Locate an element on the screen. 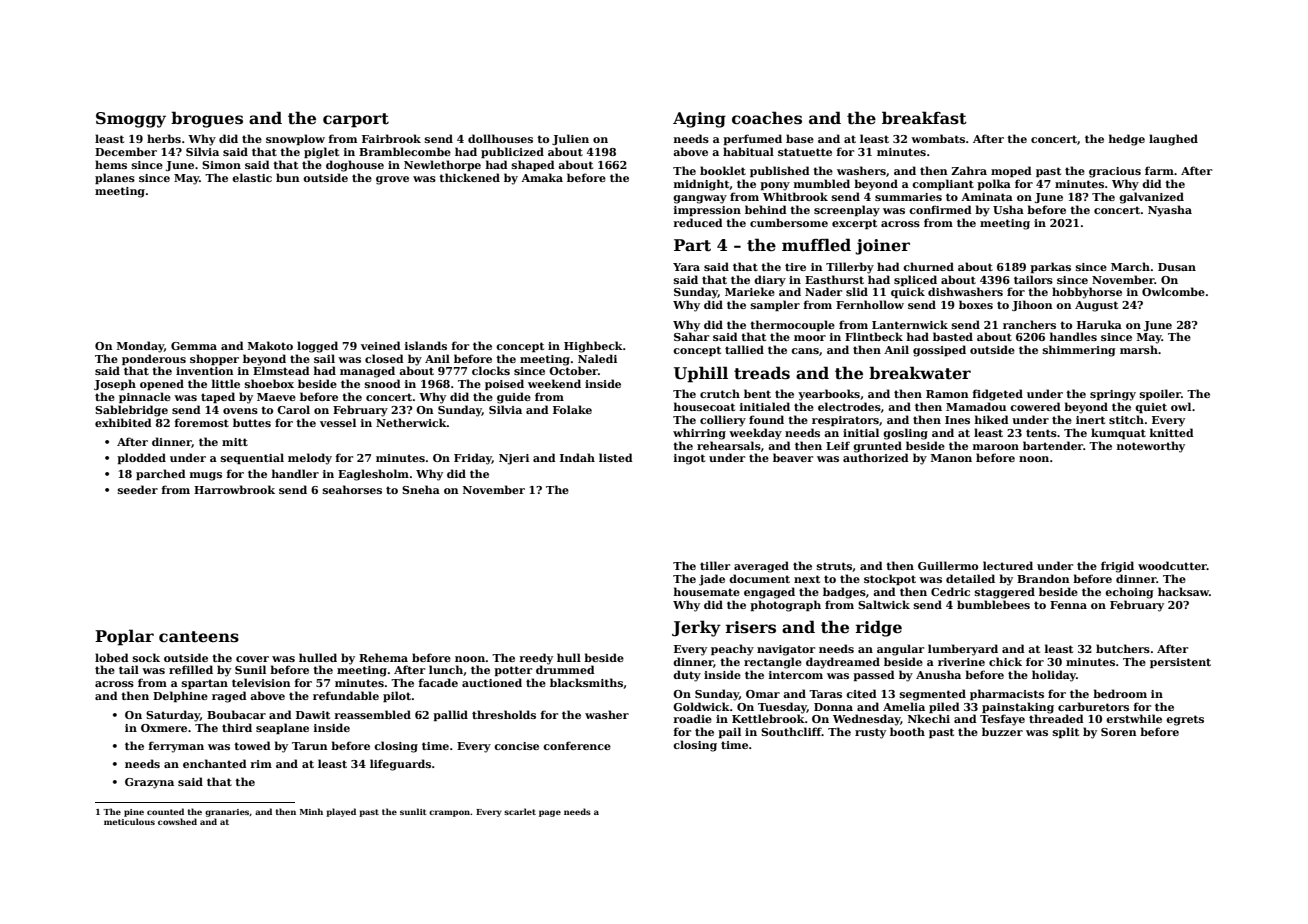 Image resolution: width=1308 pixels, height=924 pixels. towed is located at coordinates (252, 745).
